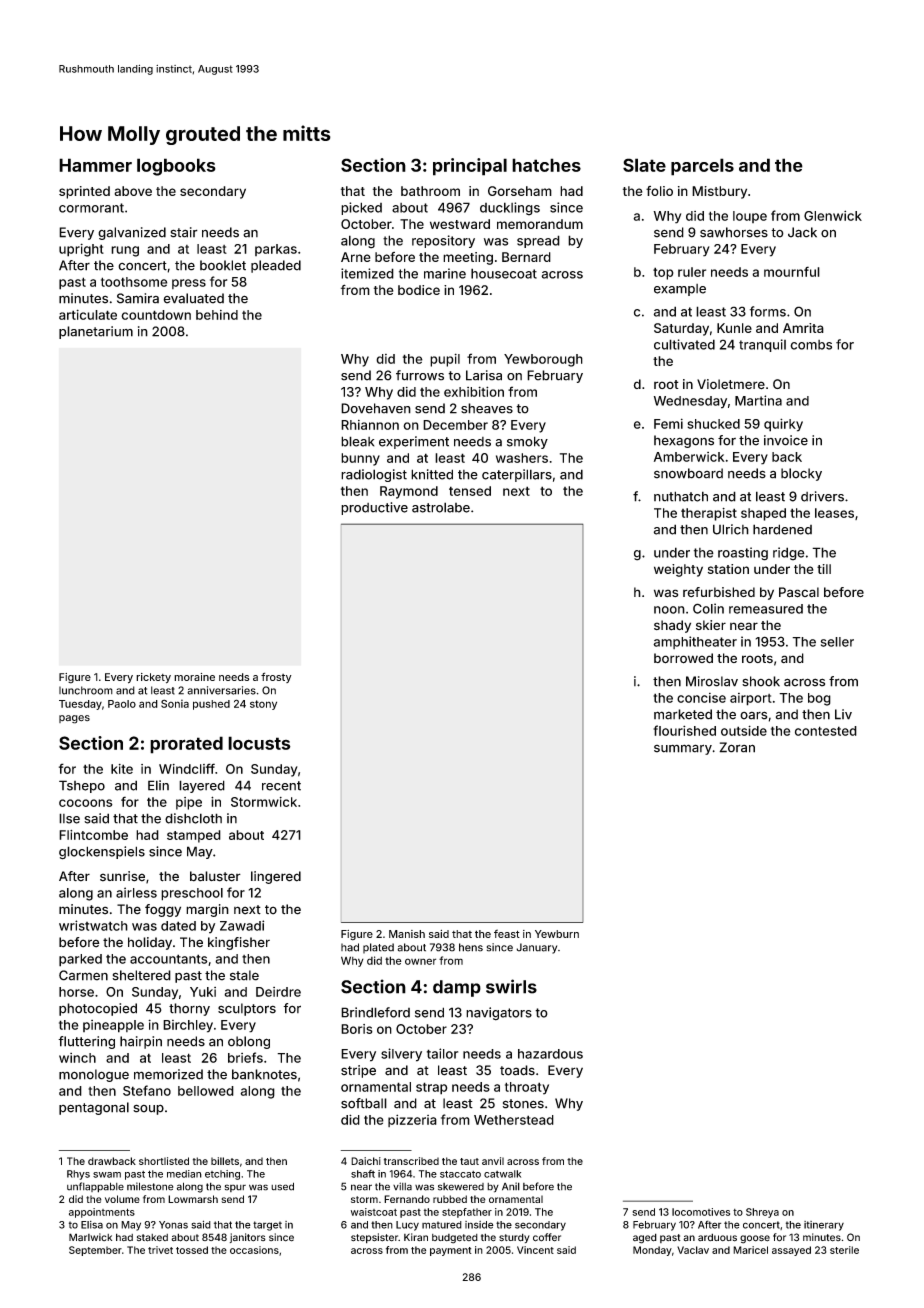 The height and width of the screenshot is (1308, 924). I want to click on baluster, so click(215, 876).
